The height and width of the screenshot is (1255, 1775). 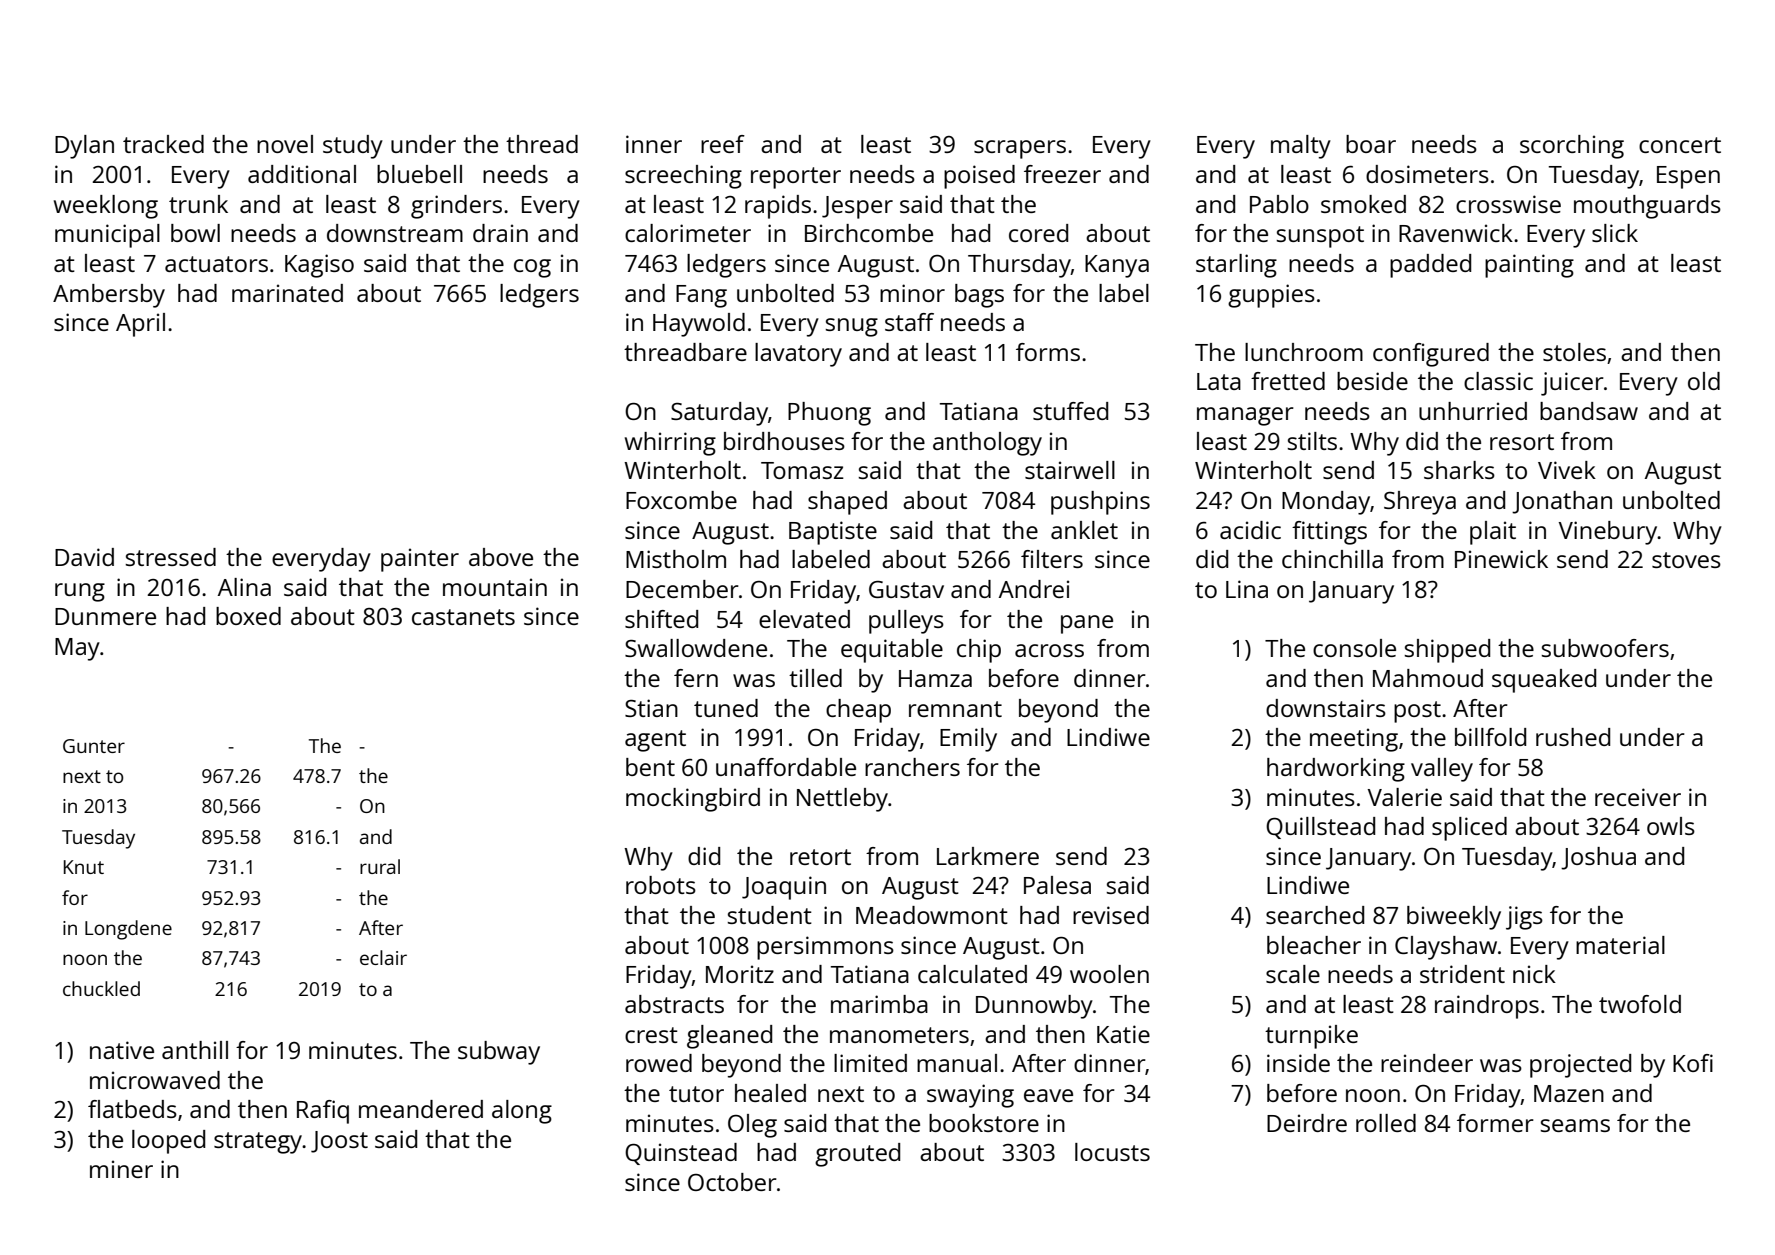 What do you see at coordinates (701, 296) in the screenshot?
I see `Fang` at bounding box center [701, 296].
